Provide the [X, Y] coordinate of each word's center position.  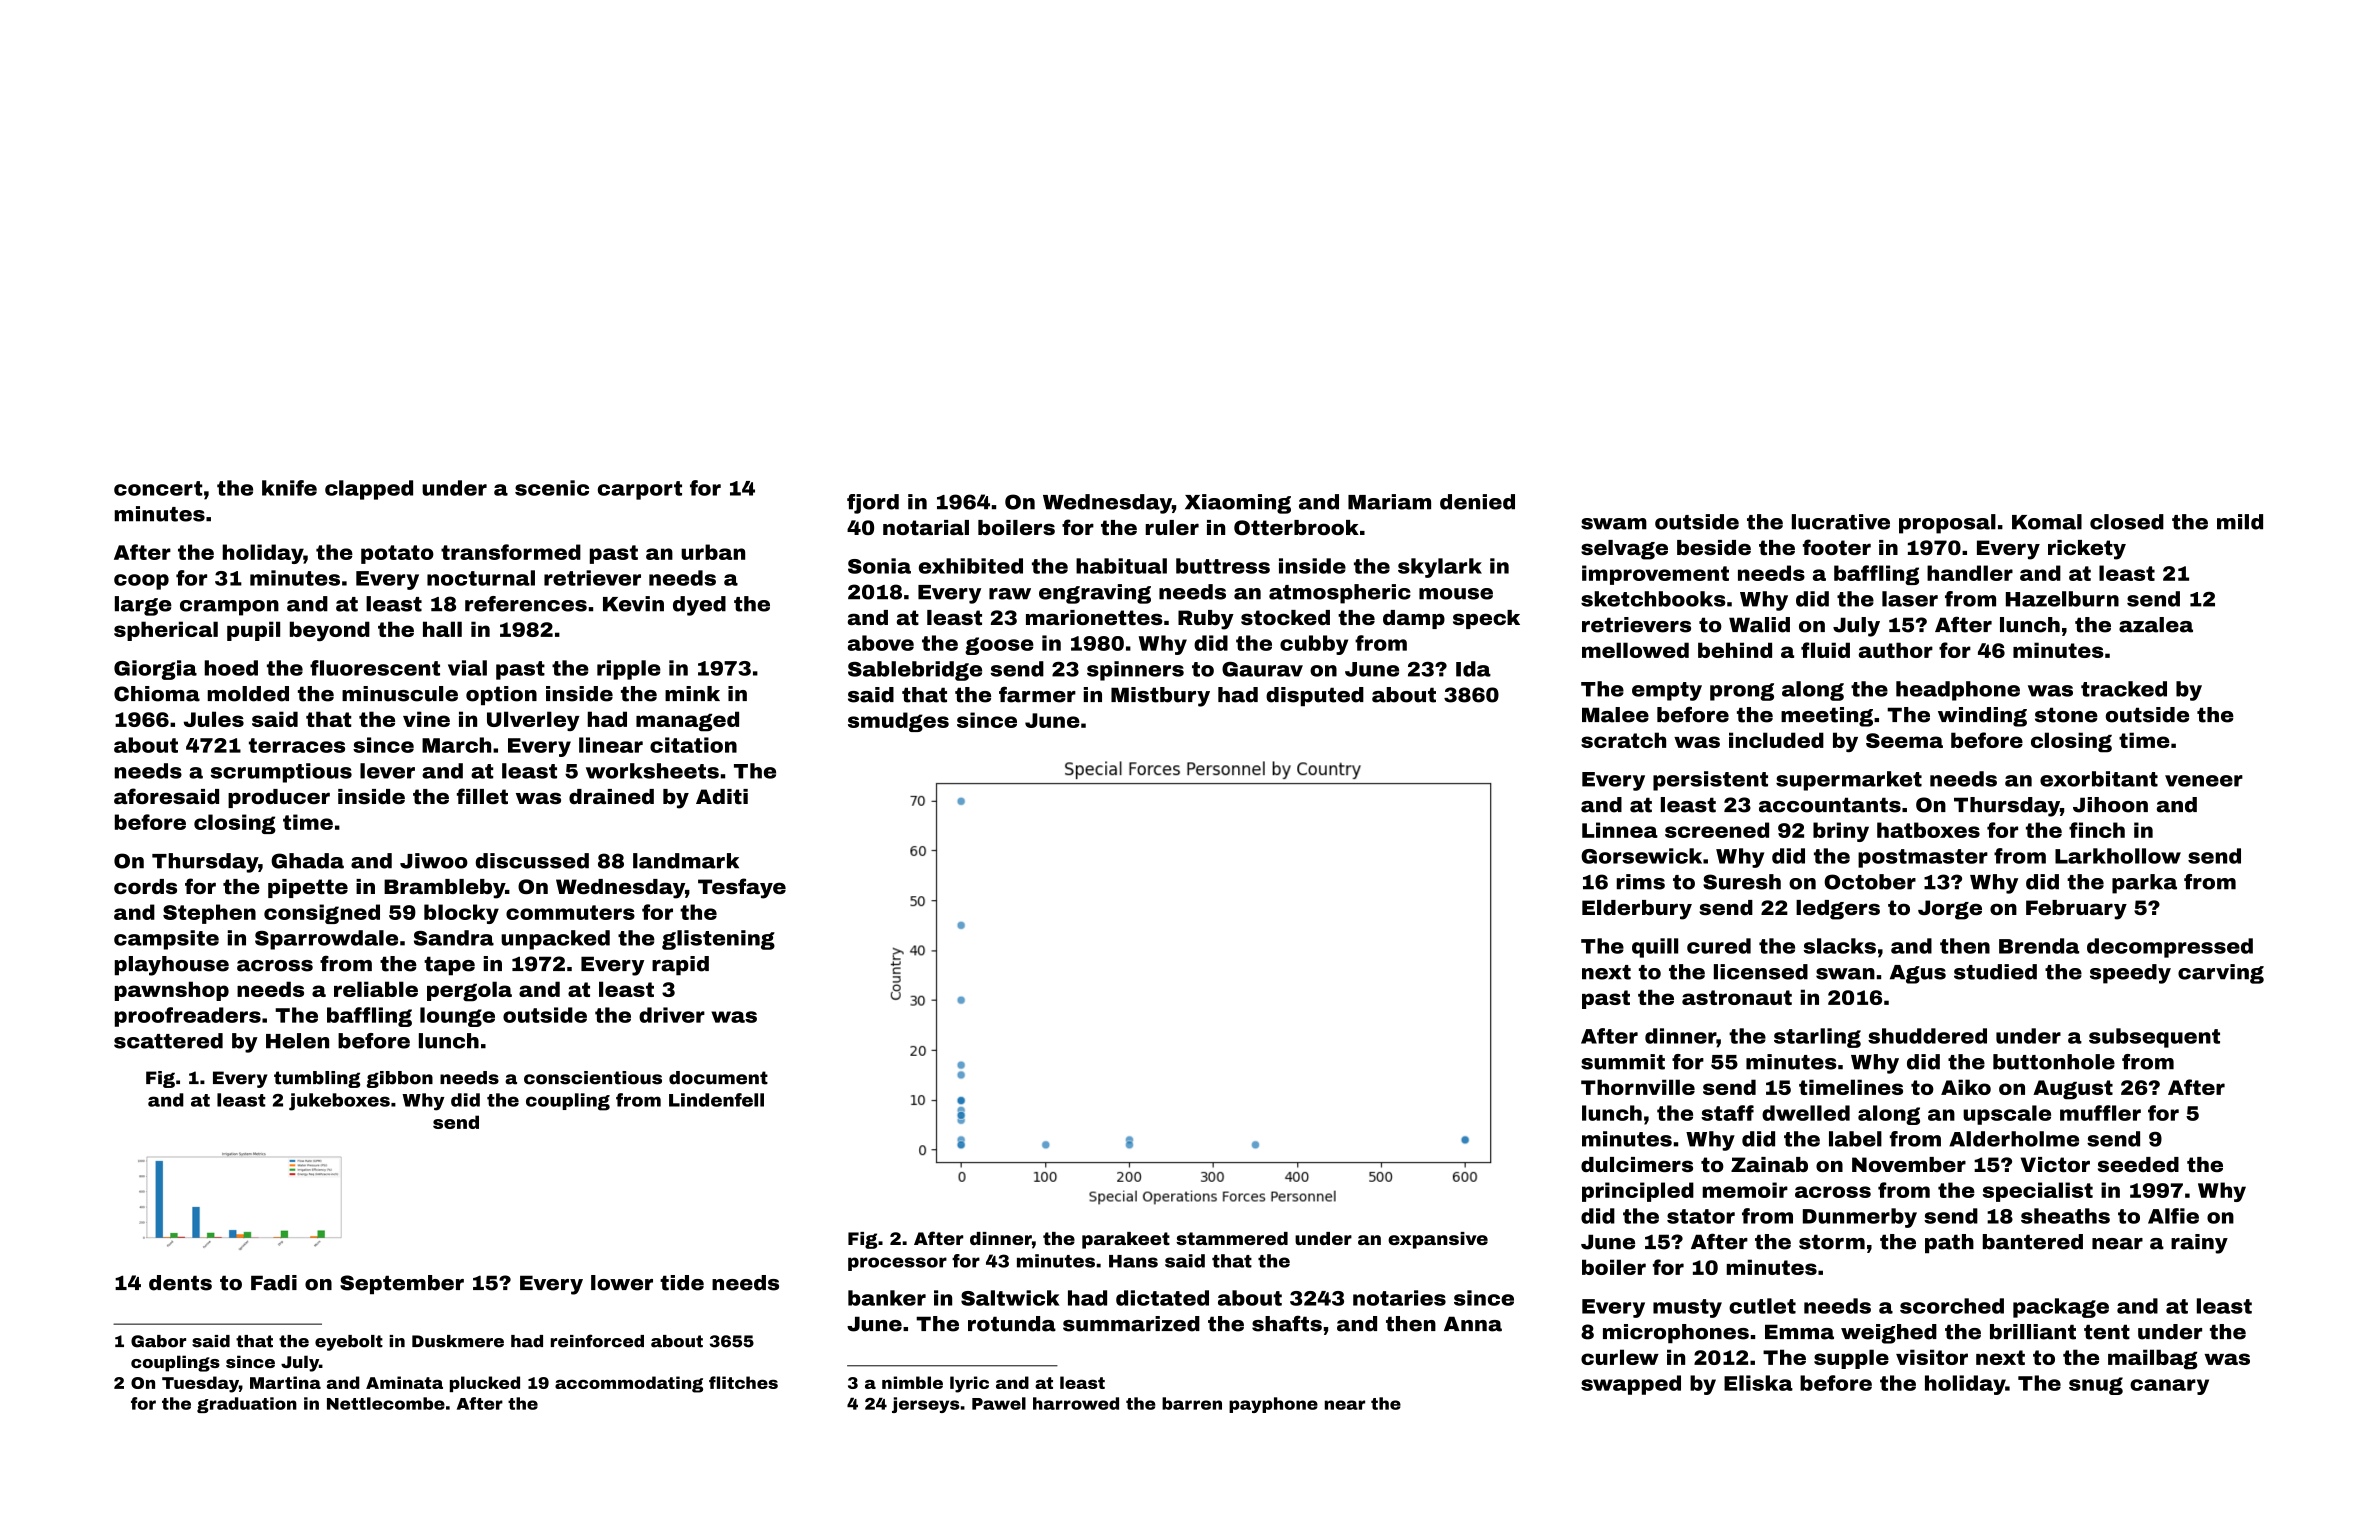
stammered [1232, 1238]
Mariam [1389, 502]
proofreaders [188, 1017]
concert [158, 488]
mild [2240, 522]
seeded [2138, 1164]
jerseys [925, 1405]
